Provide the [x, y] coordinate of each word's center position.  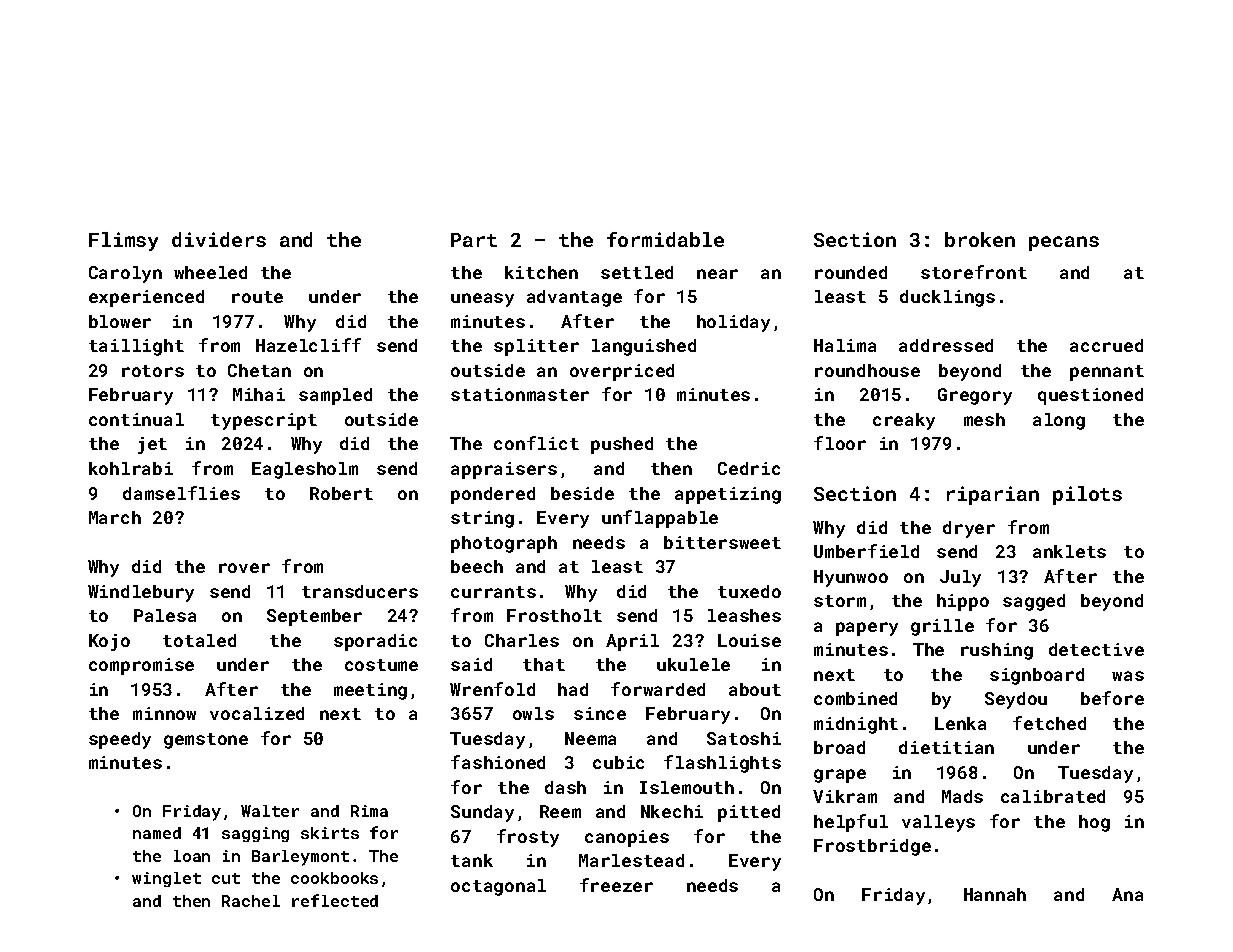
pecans [1064, 243]
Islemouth [687, 787]
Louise [749, 640]
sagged [1034, 602]
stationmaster [520, 394]
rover [244, 568]
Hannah [995, 894]
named [157, 833]
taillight [136, 347]
